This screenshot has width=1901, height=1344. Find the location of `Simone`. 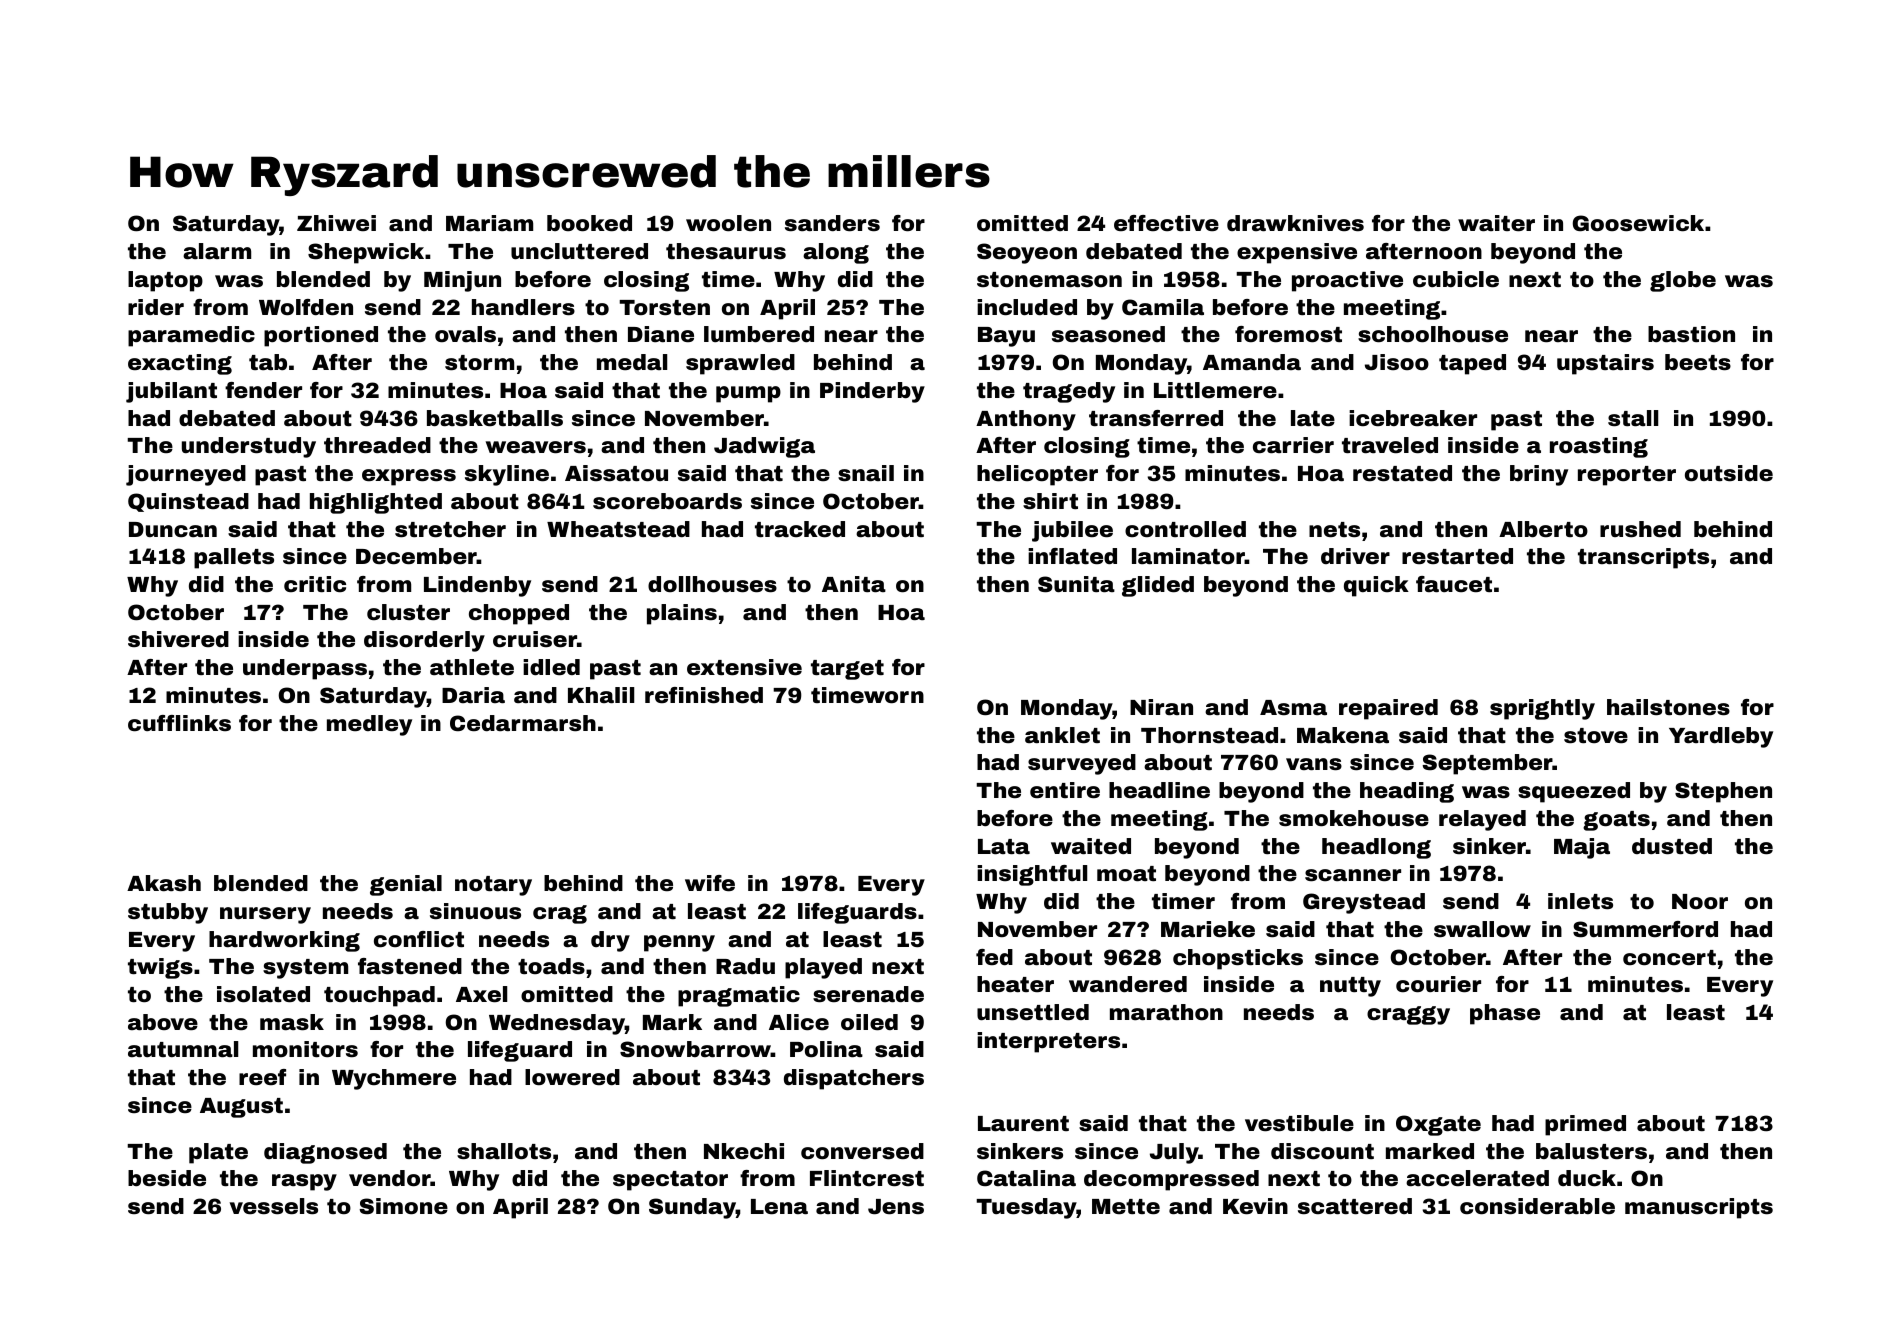

Simone is located at coordinates (403, 1206).
